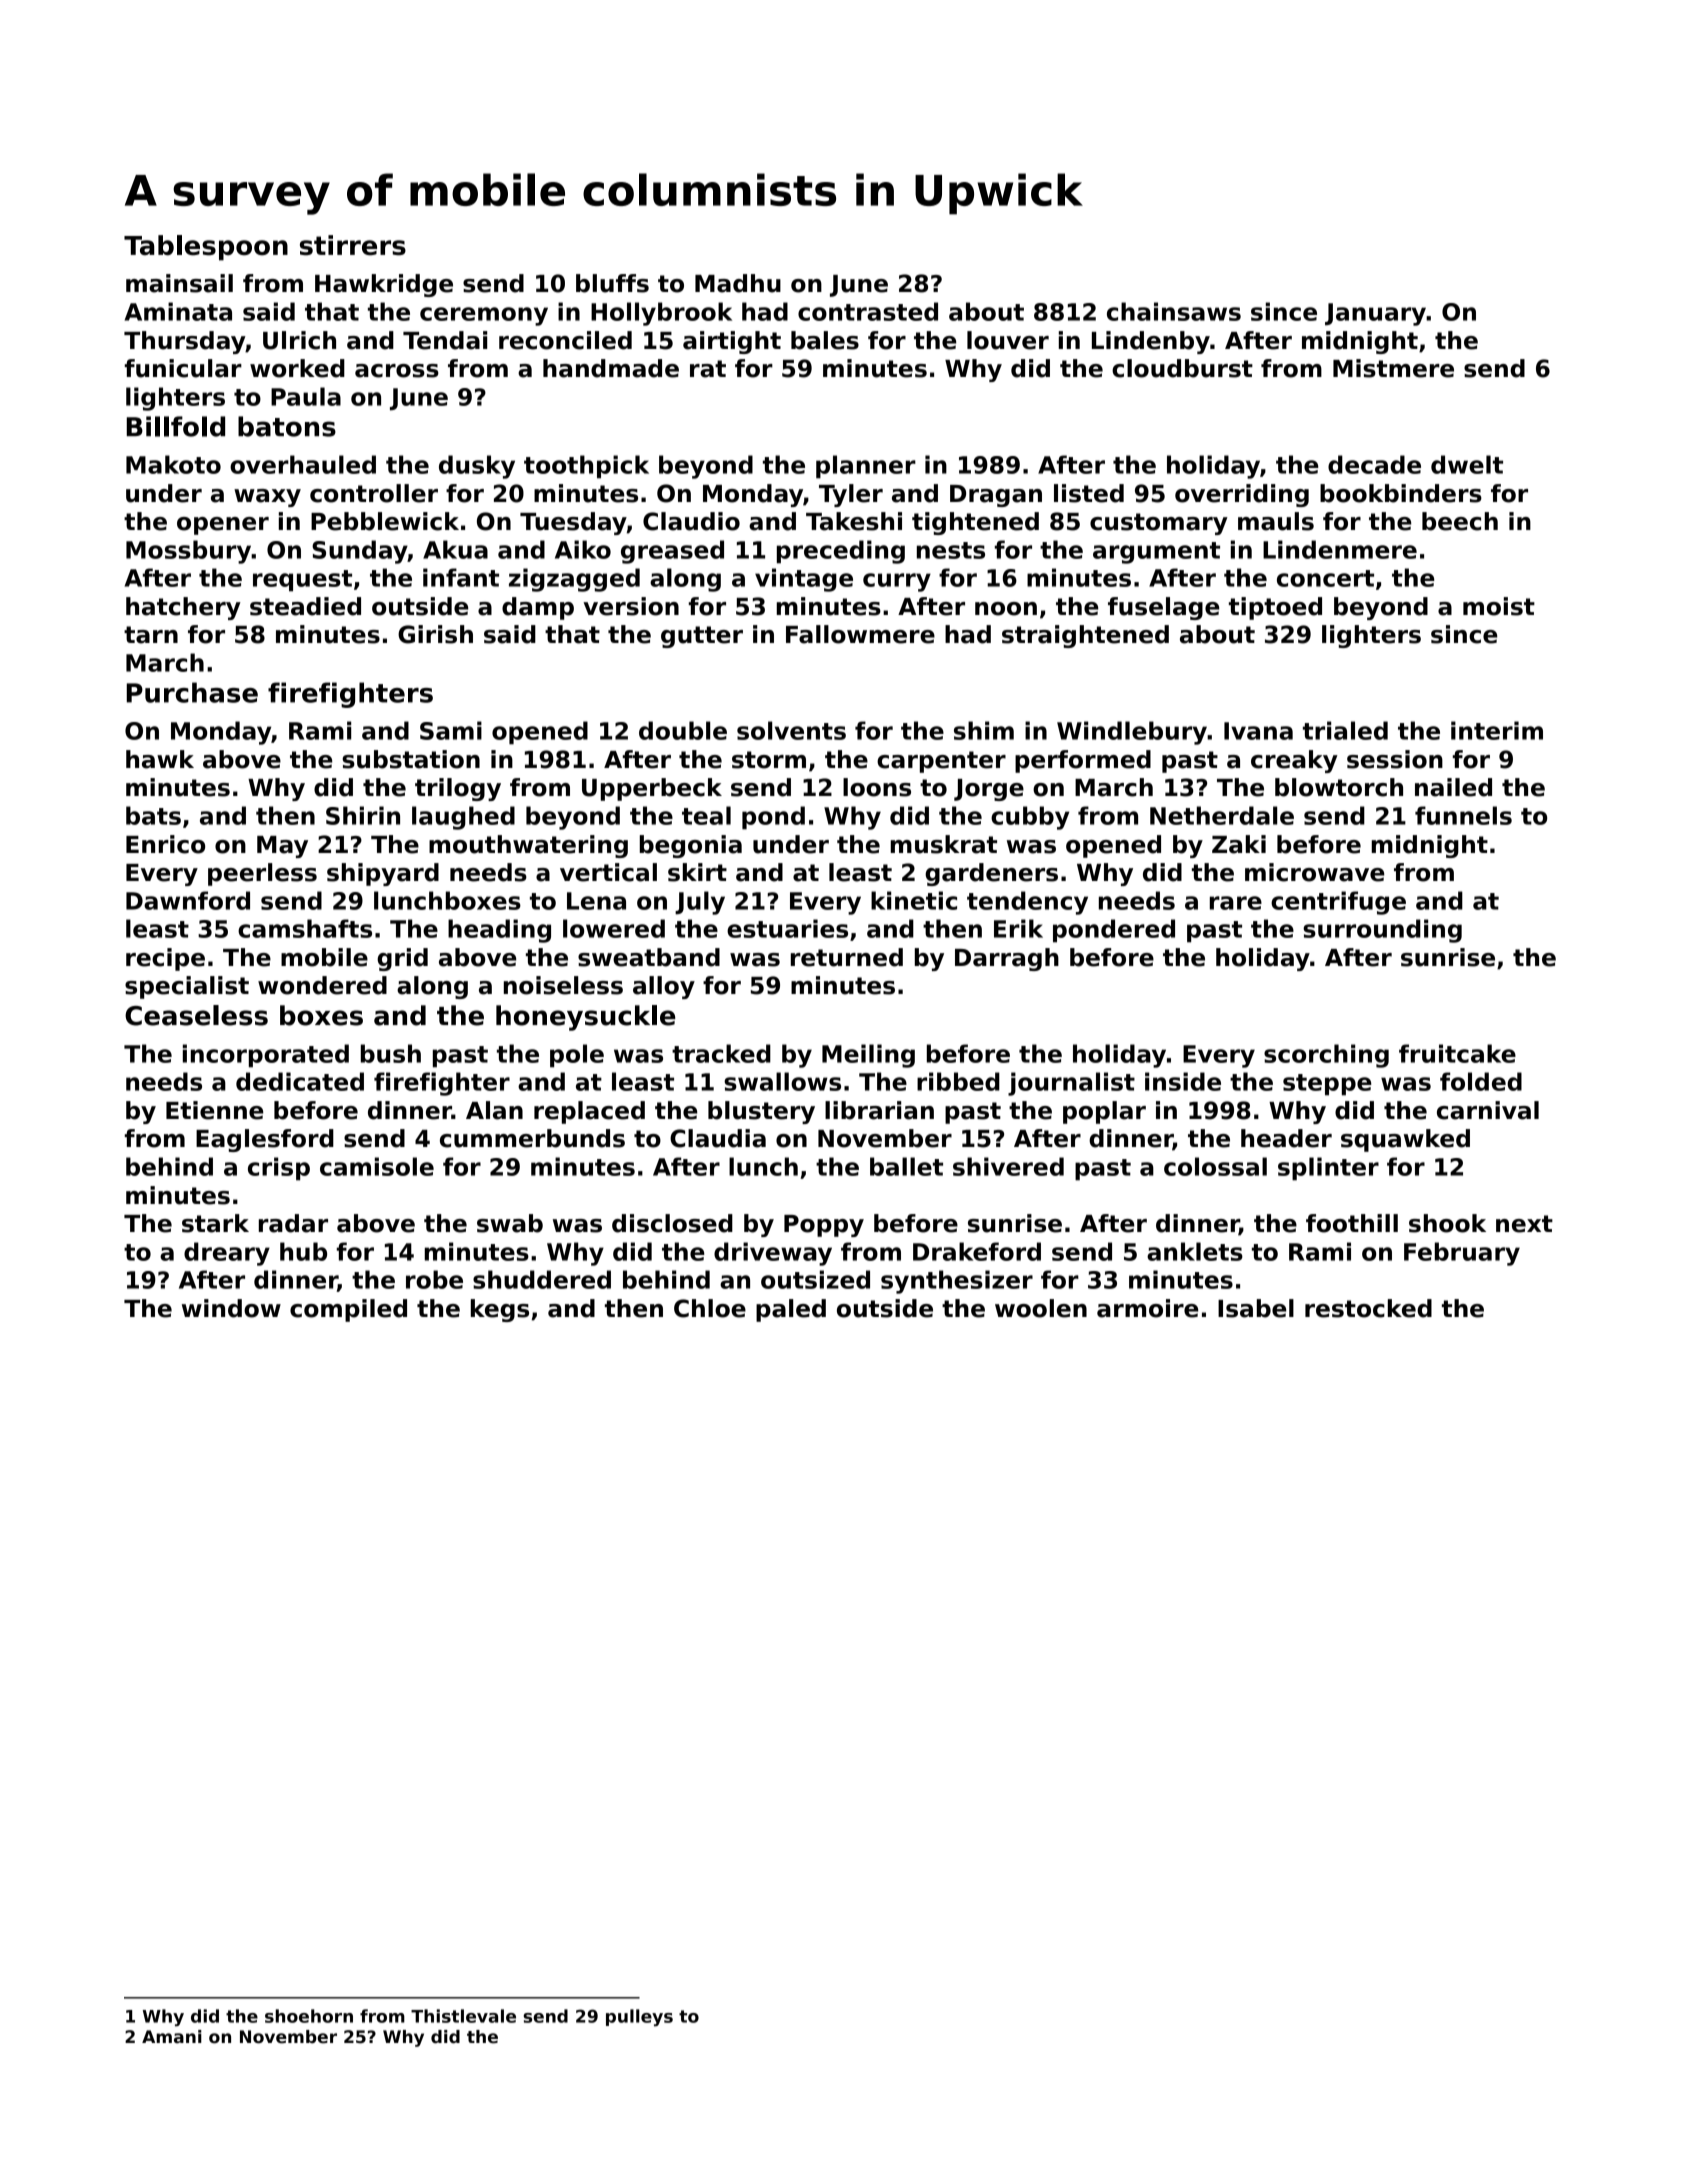 The image size is (1683, 2178). I want to click on paled, so click(791, 1310).
